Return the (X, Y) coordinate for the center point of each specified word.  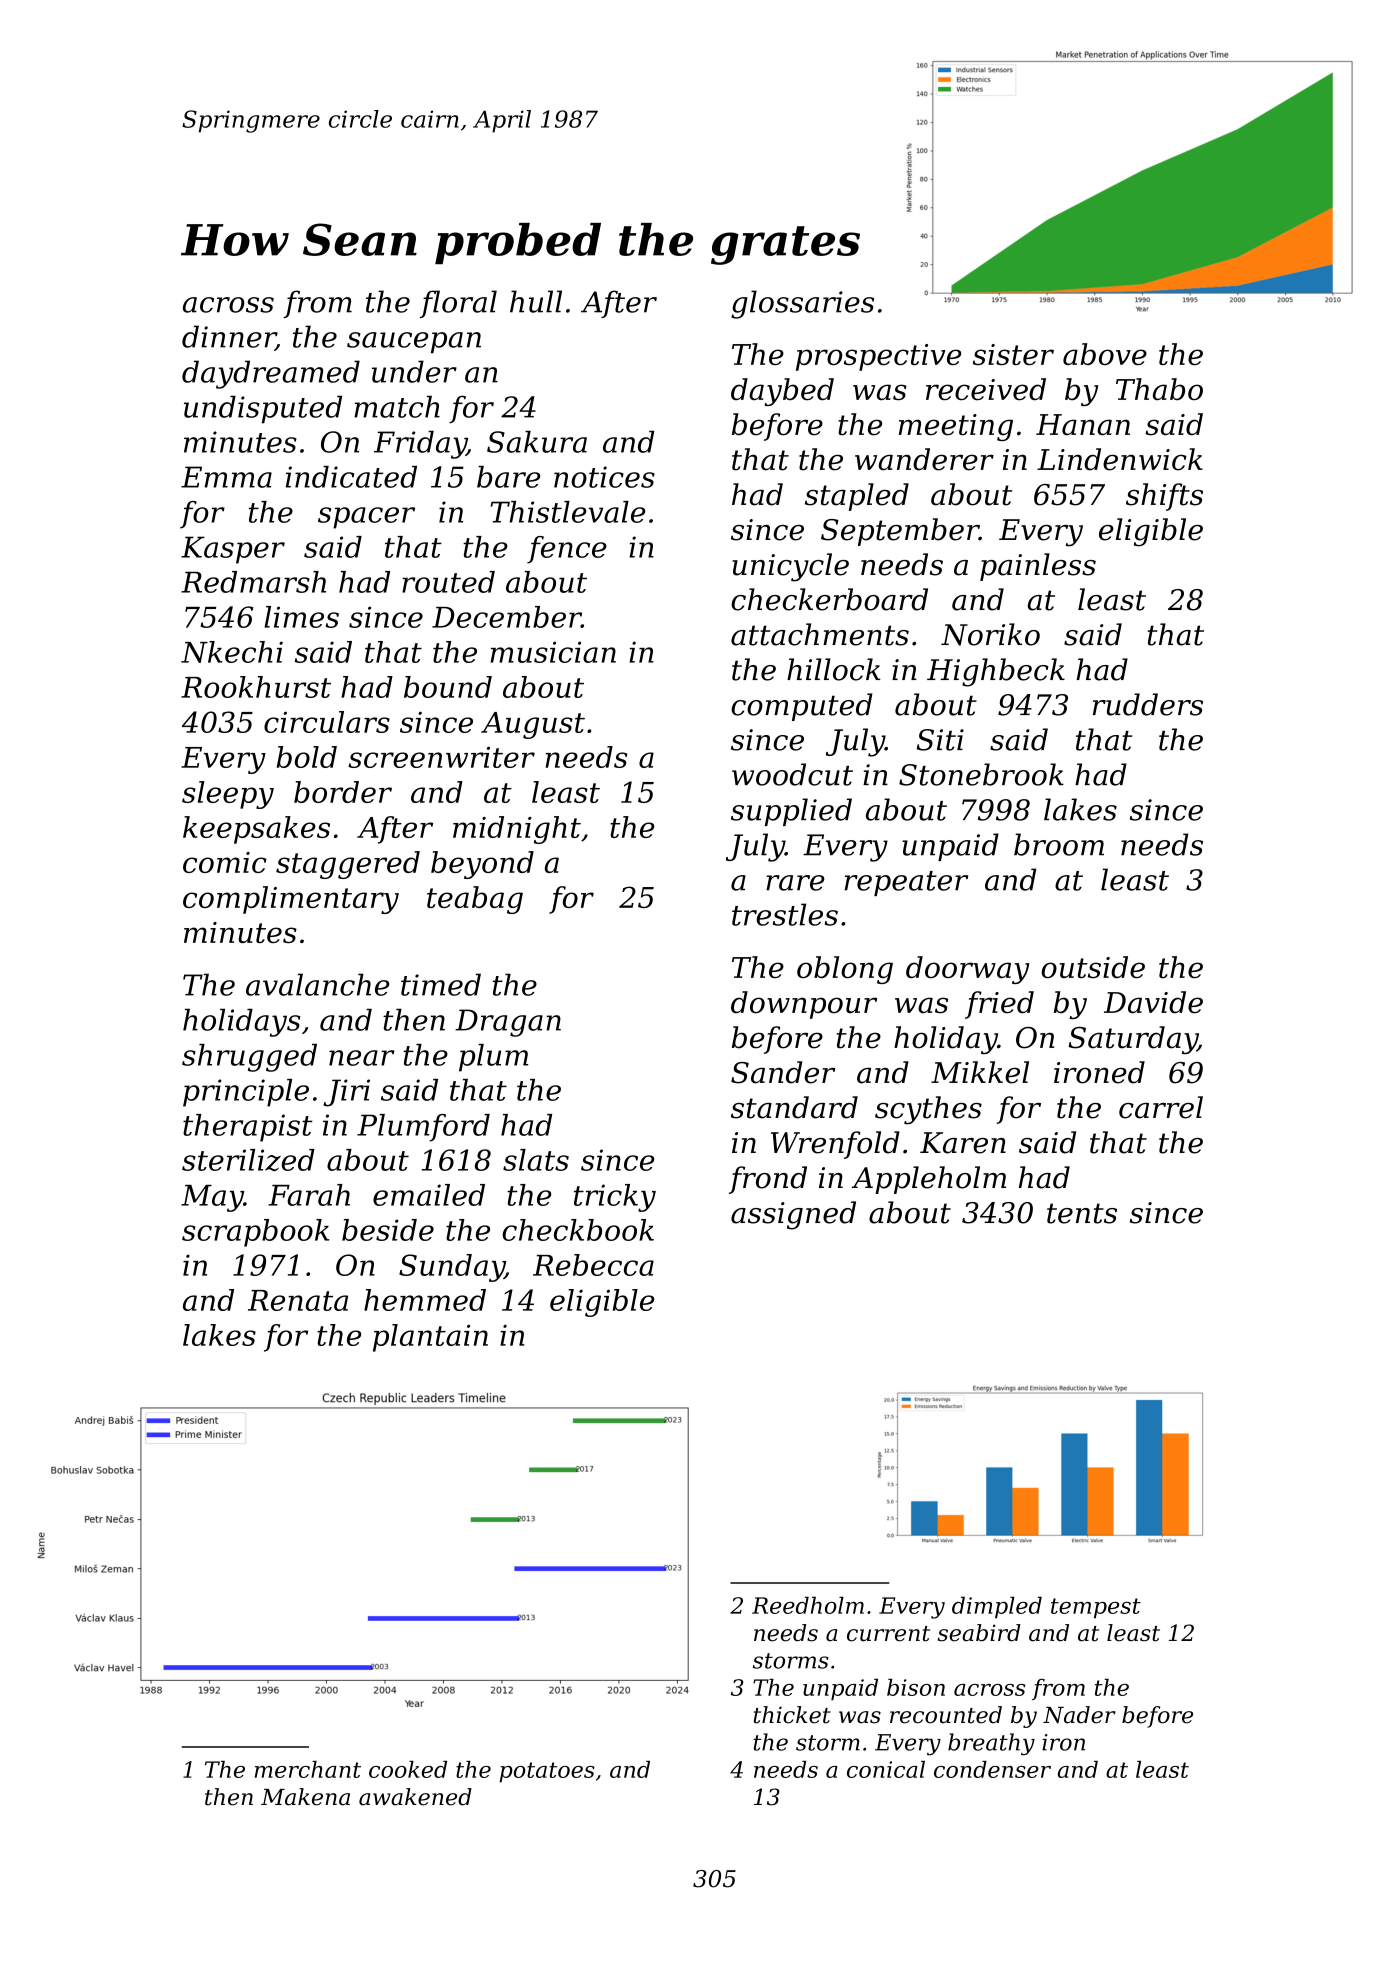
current (888, 1634)
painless (1038, 567)
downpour (804, 1005)
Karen (963, 1143)
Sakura (537, 442)
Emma (226, 477)
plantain (430, 1338)
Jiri (346, 1093)
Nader (1079, 1715)
